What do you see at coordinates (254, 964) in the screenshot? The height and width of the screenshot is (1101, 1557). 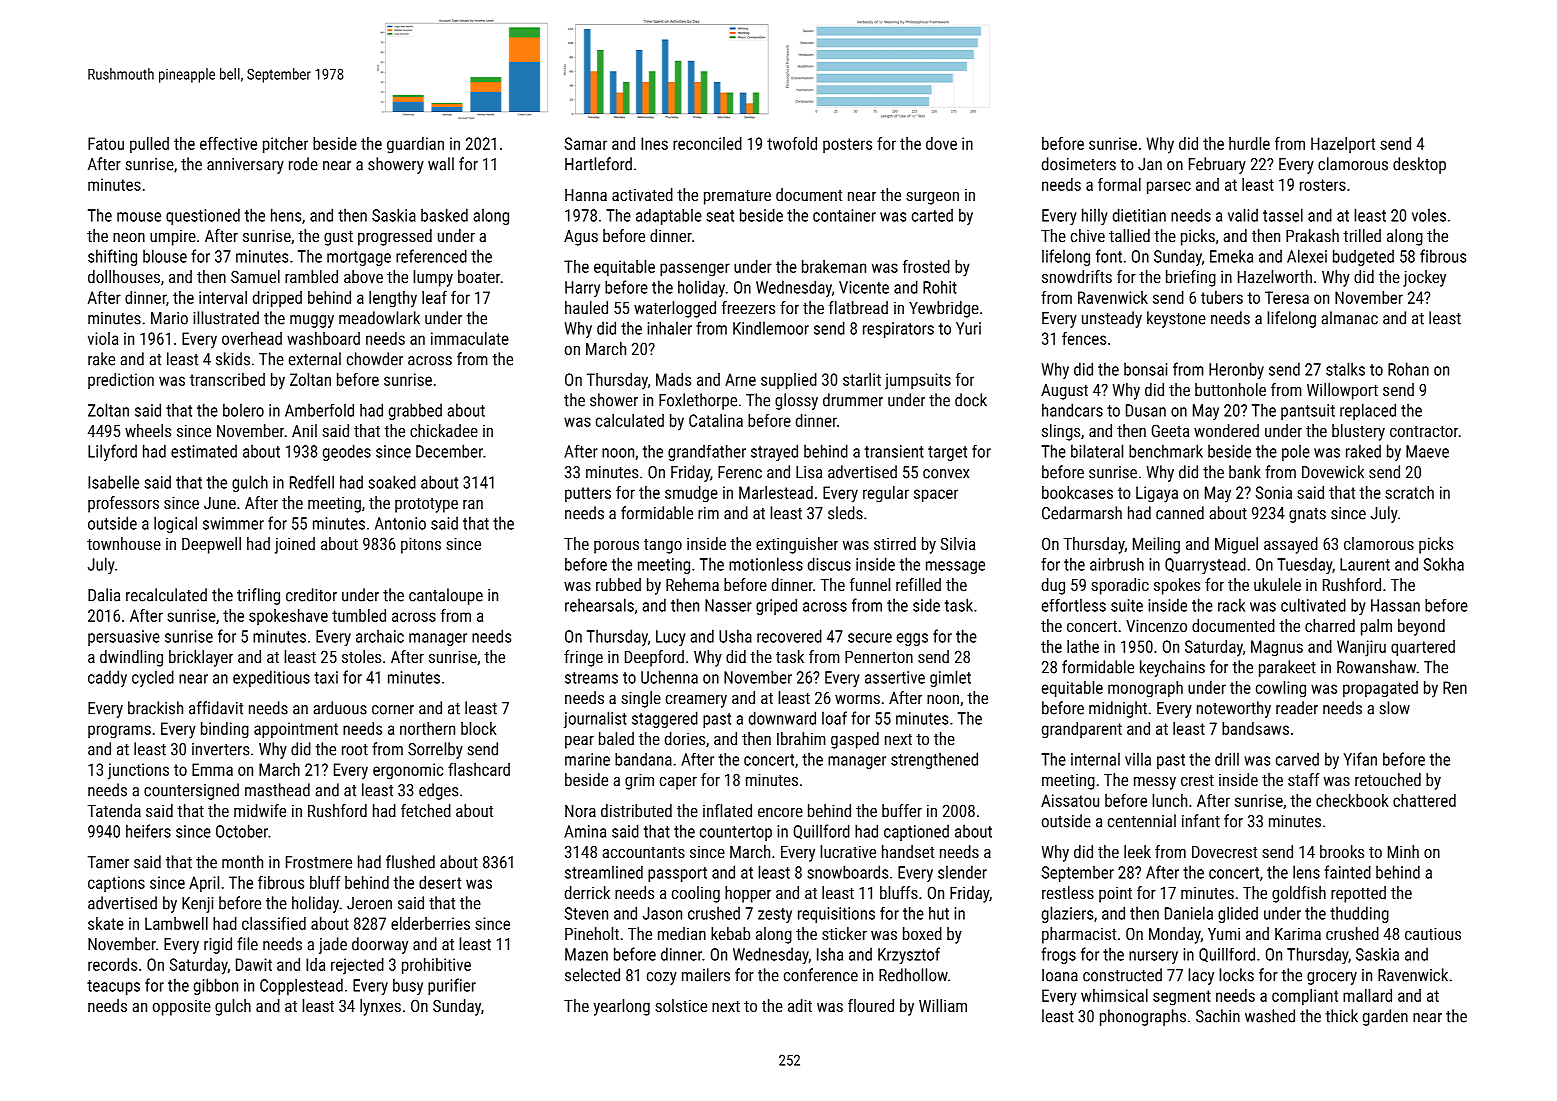 I see `Dawit` at bounding box center [254, 964].
